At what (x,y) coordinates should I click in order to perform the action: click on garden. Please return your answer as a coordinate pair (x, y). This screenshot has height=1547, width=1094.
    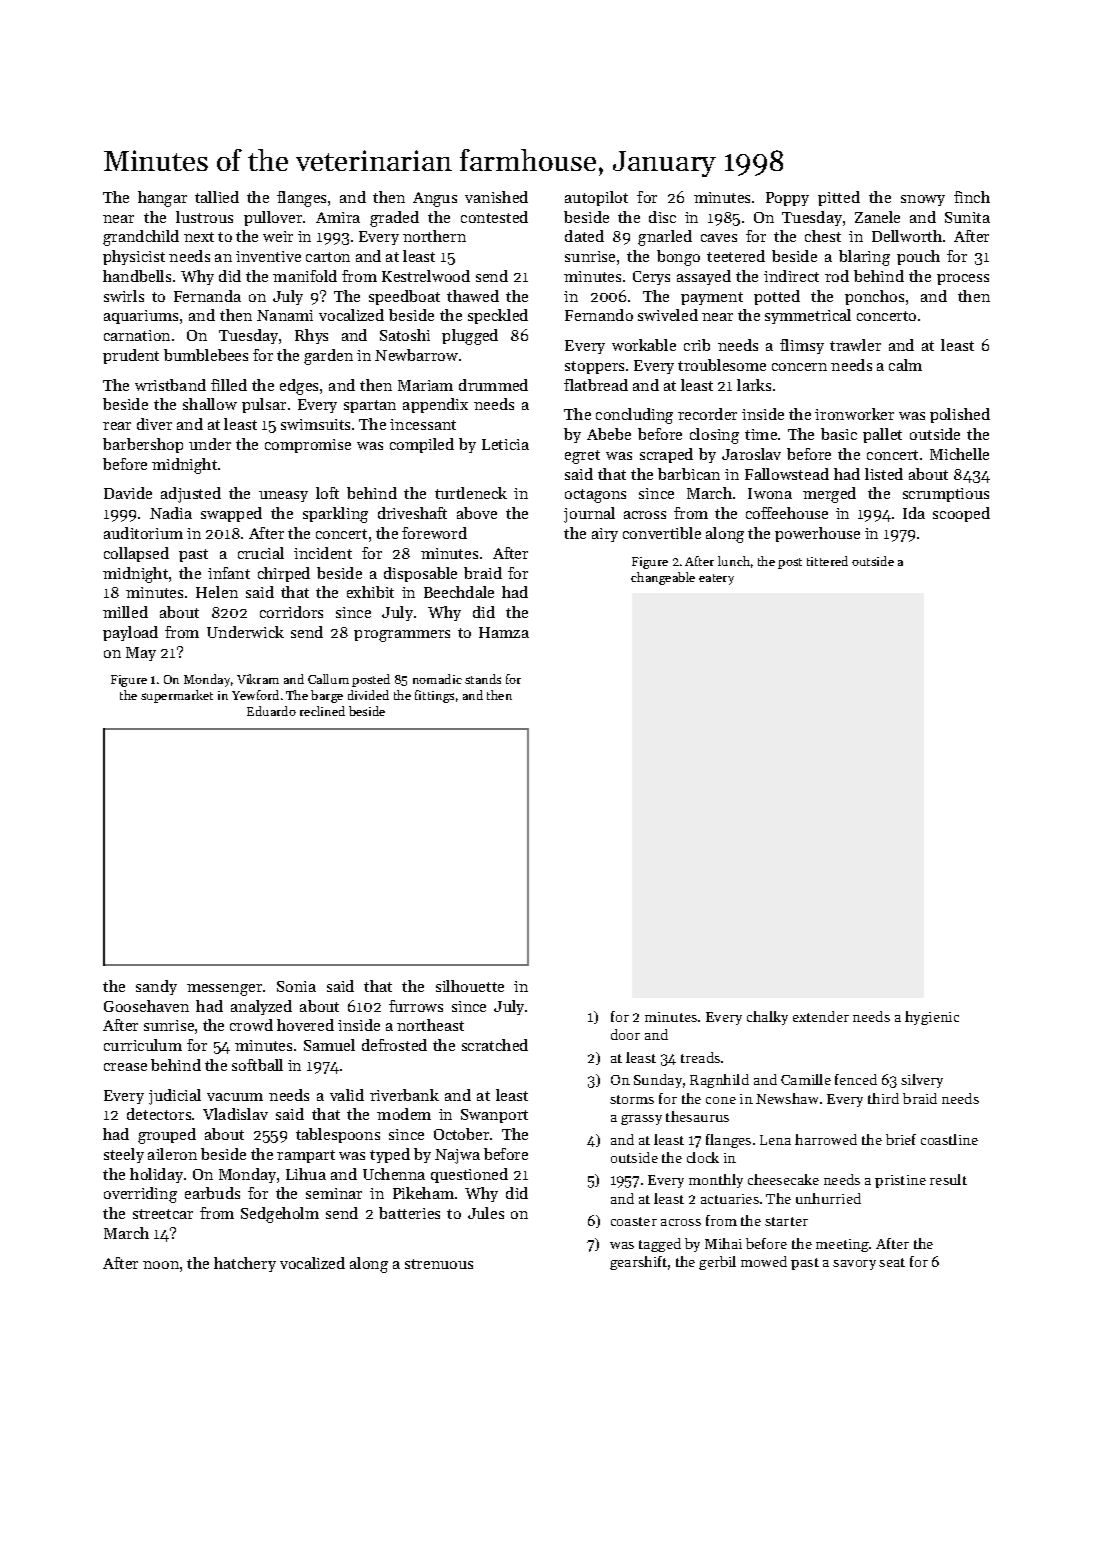
    Looking at the image, I should click on (328, 357).
